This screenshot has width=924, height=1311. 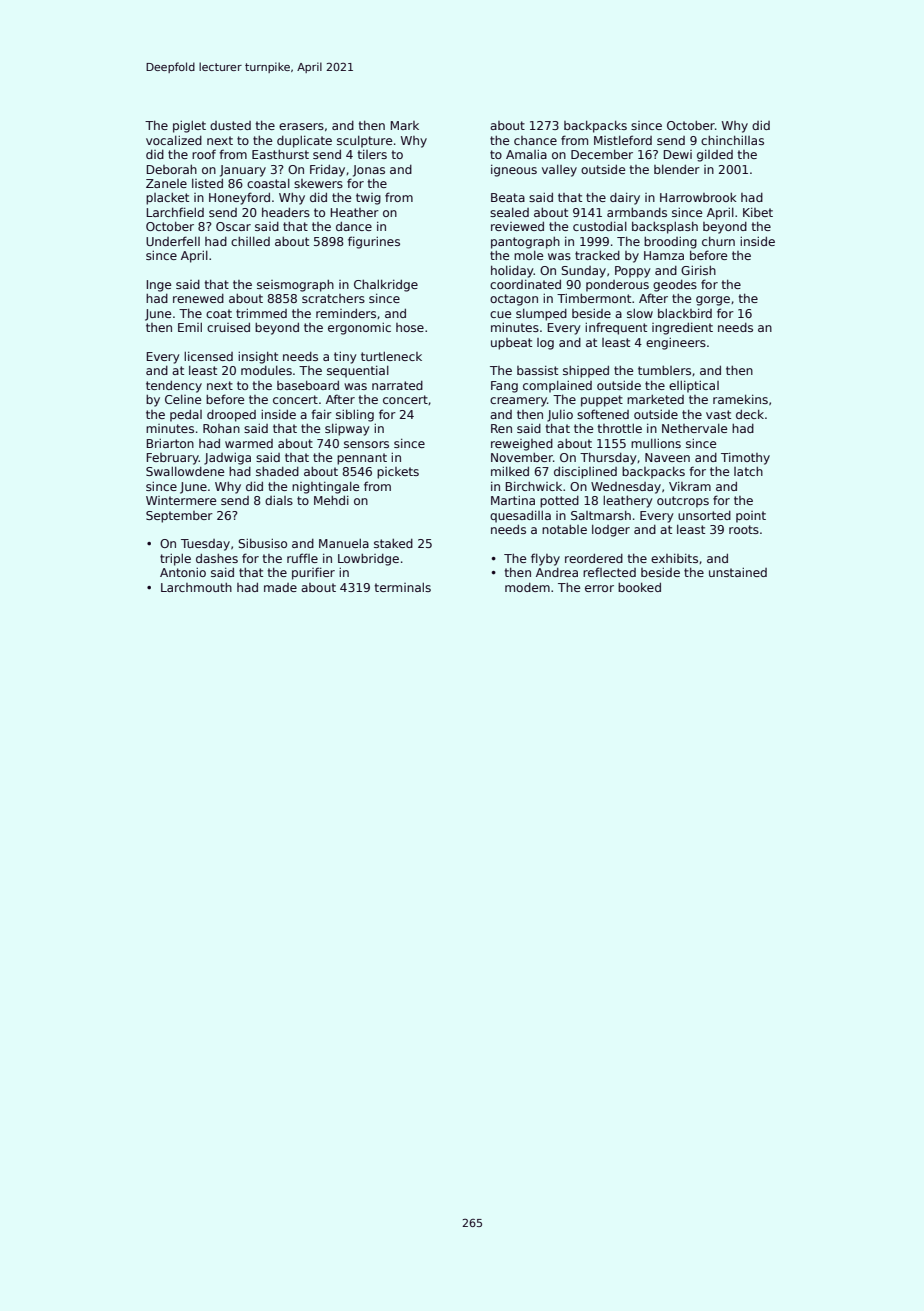 I want to click on sculpture, so click(x=364, y=142).
